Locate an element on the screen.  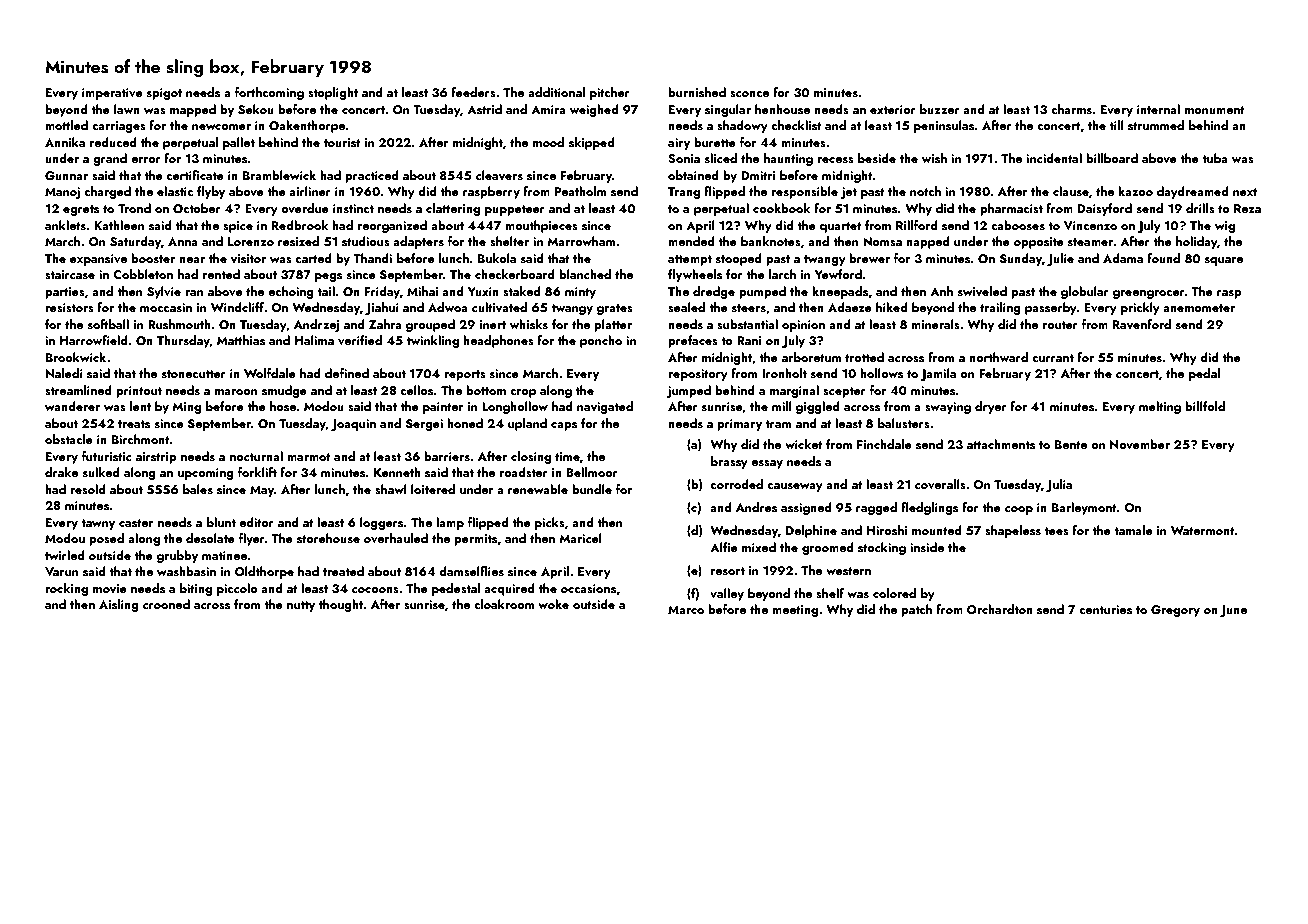
Andres is located at coordinates (756, 507).
